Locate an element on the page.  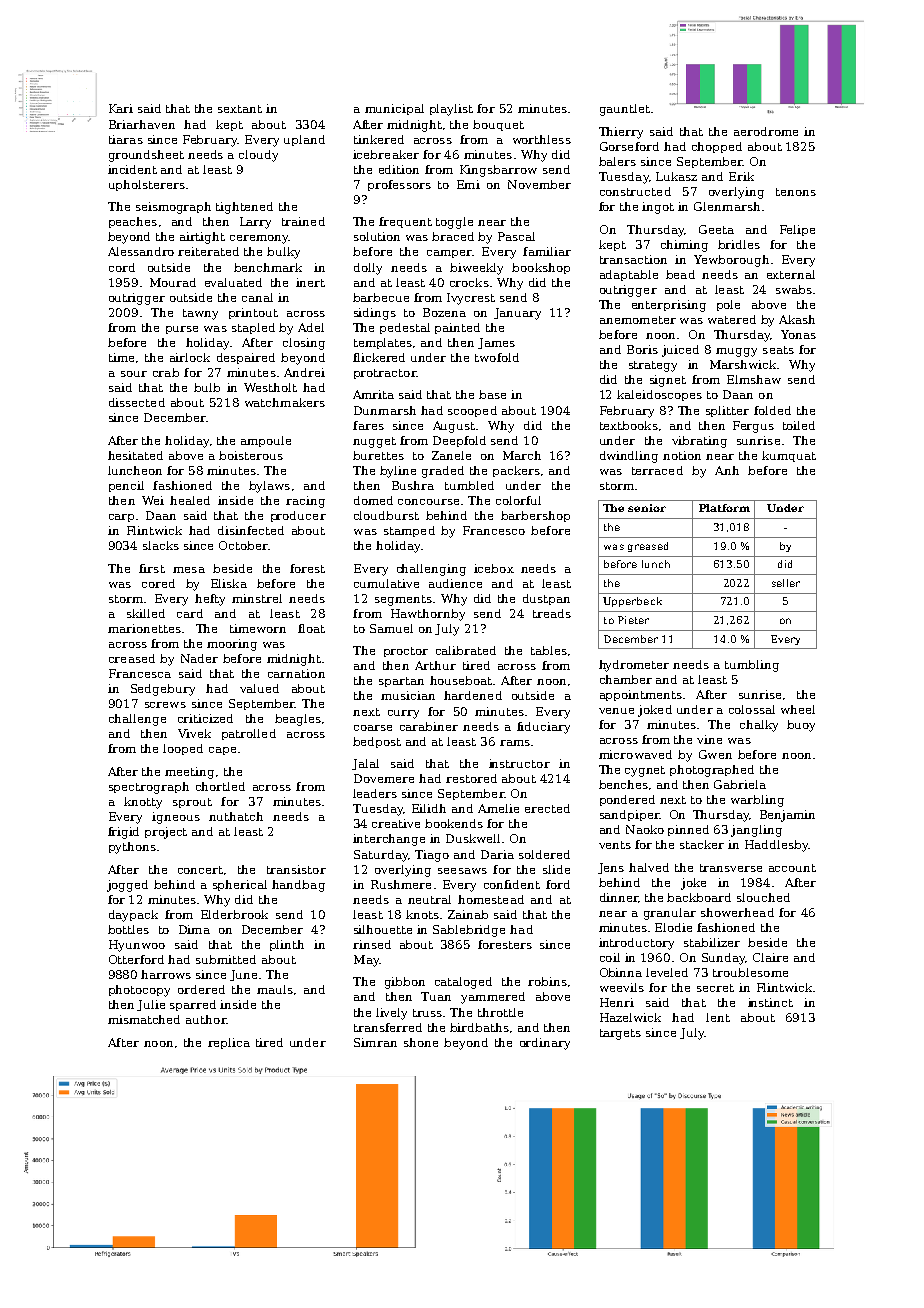
igneous is located at coordinates (176, 818).
